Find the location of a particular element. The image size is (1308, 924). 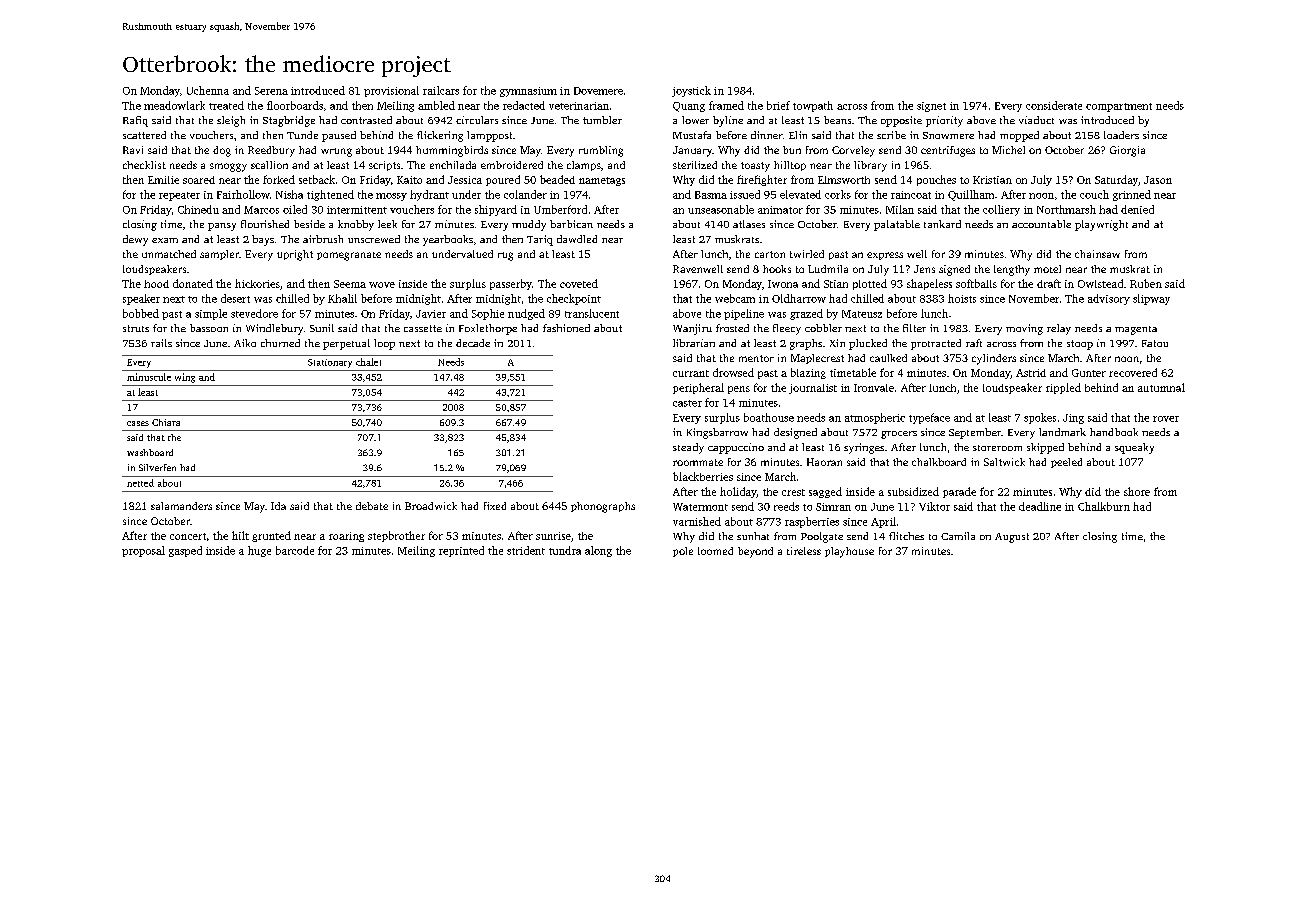

provisional is located at coordinates (391, 91).
